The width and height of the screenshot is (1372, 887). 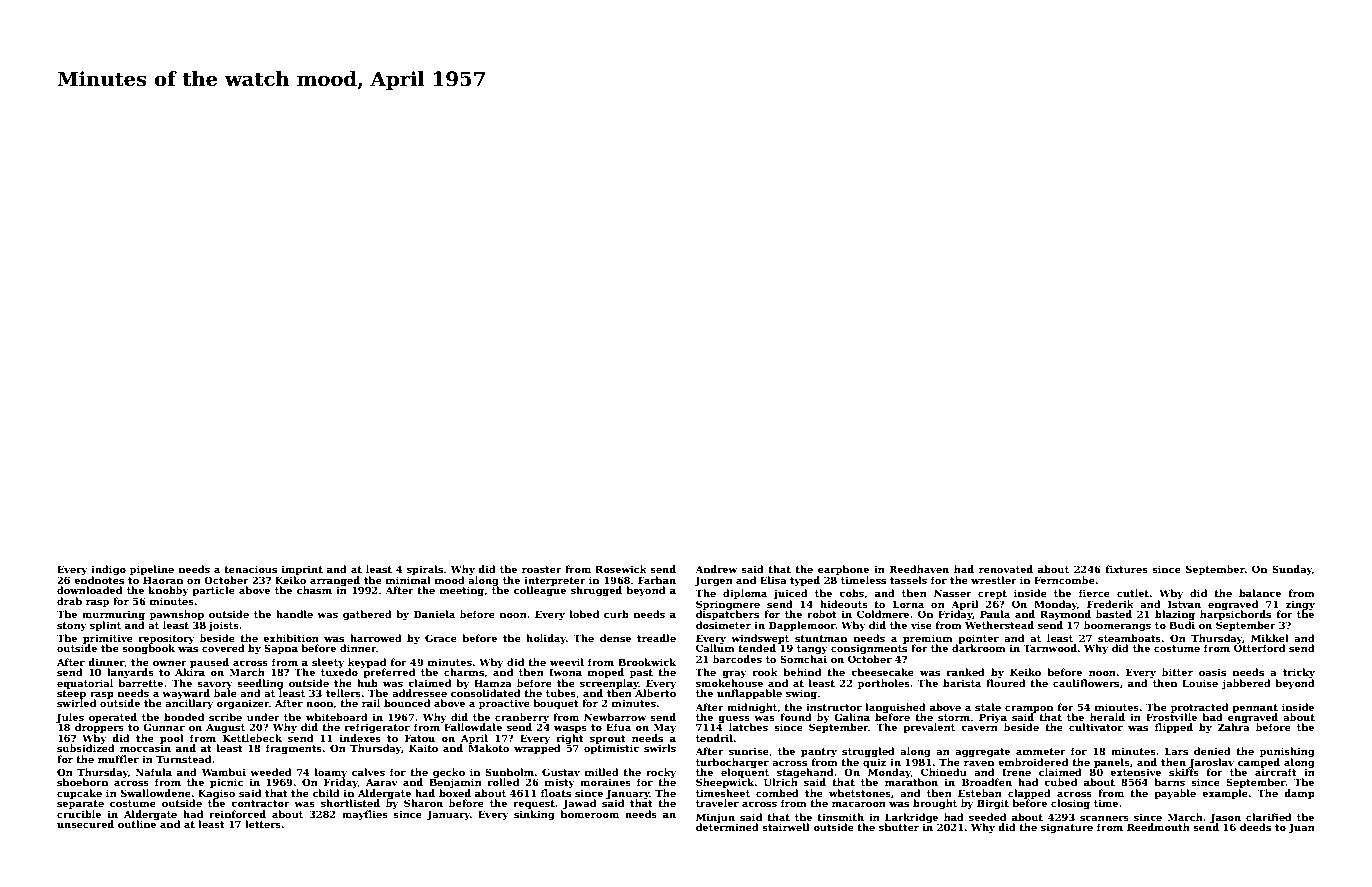 What do you see at coordinates (660, 748) in the screenshot?
I see `swirls` at bounding box center [660, 748].
